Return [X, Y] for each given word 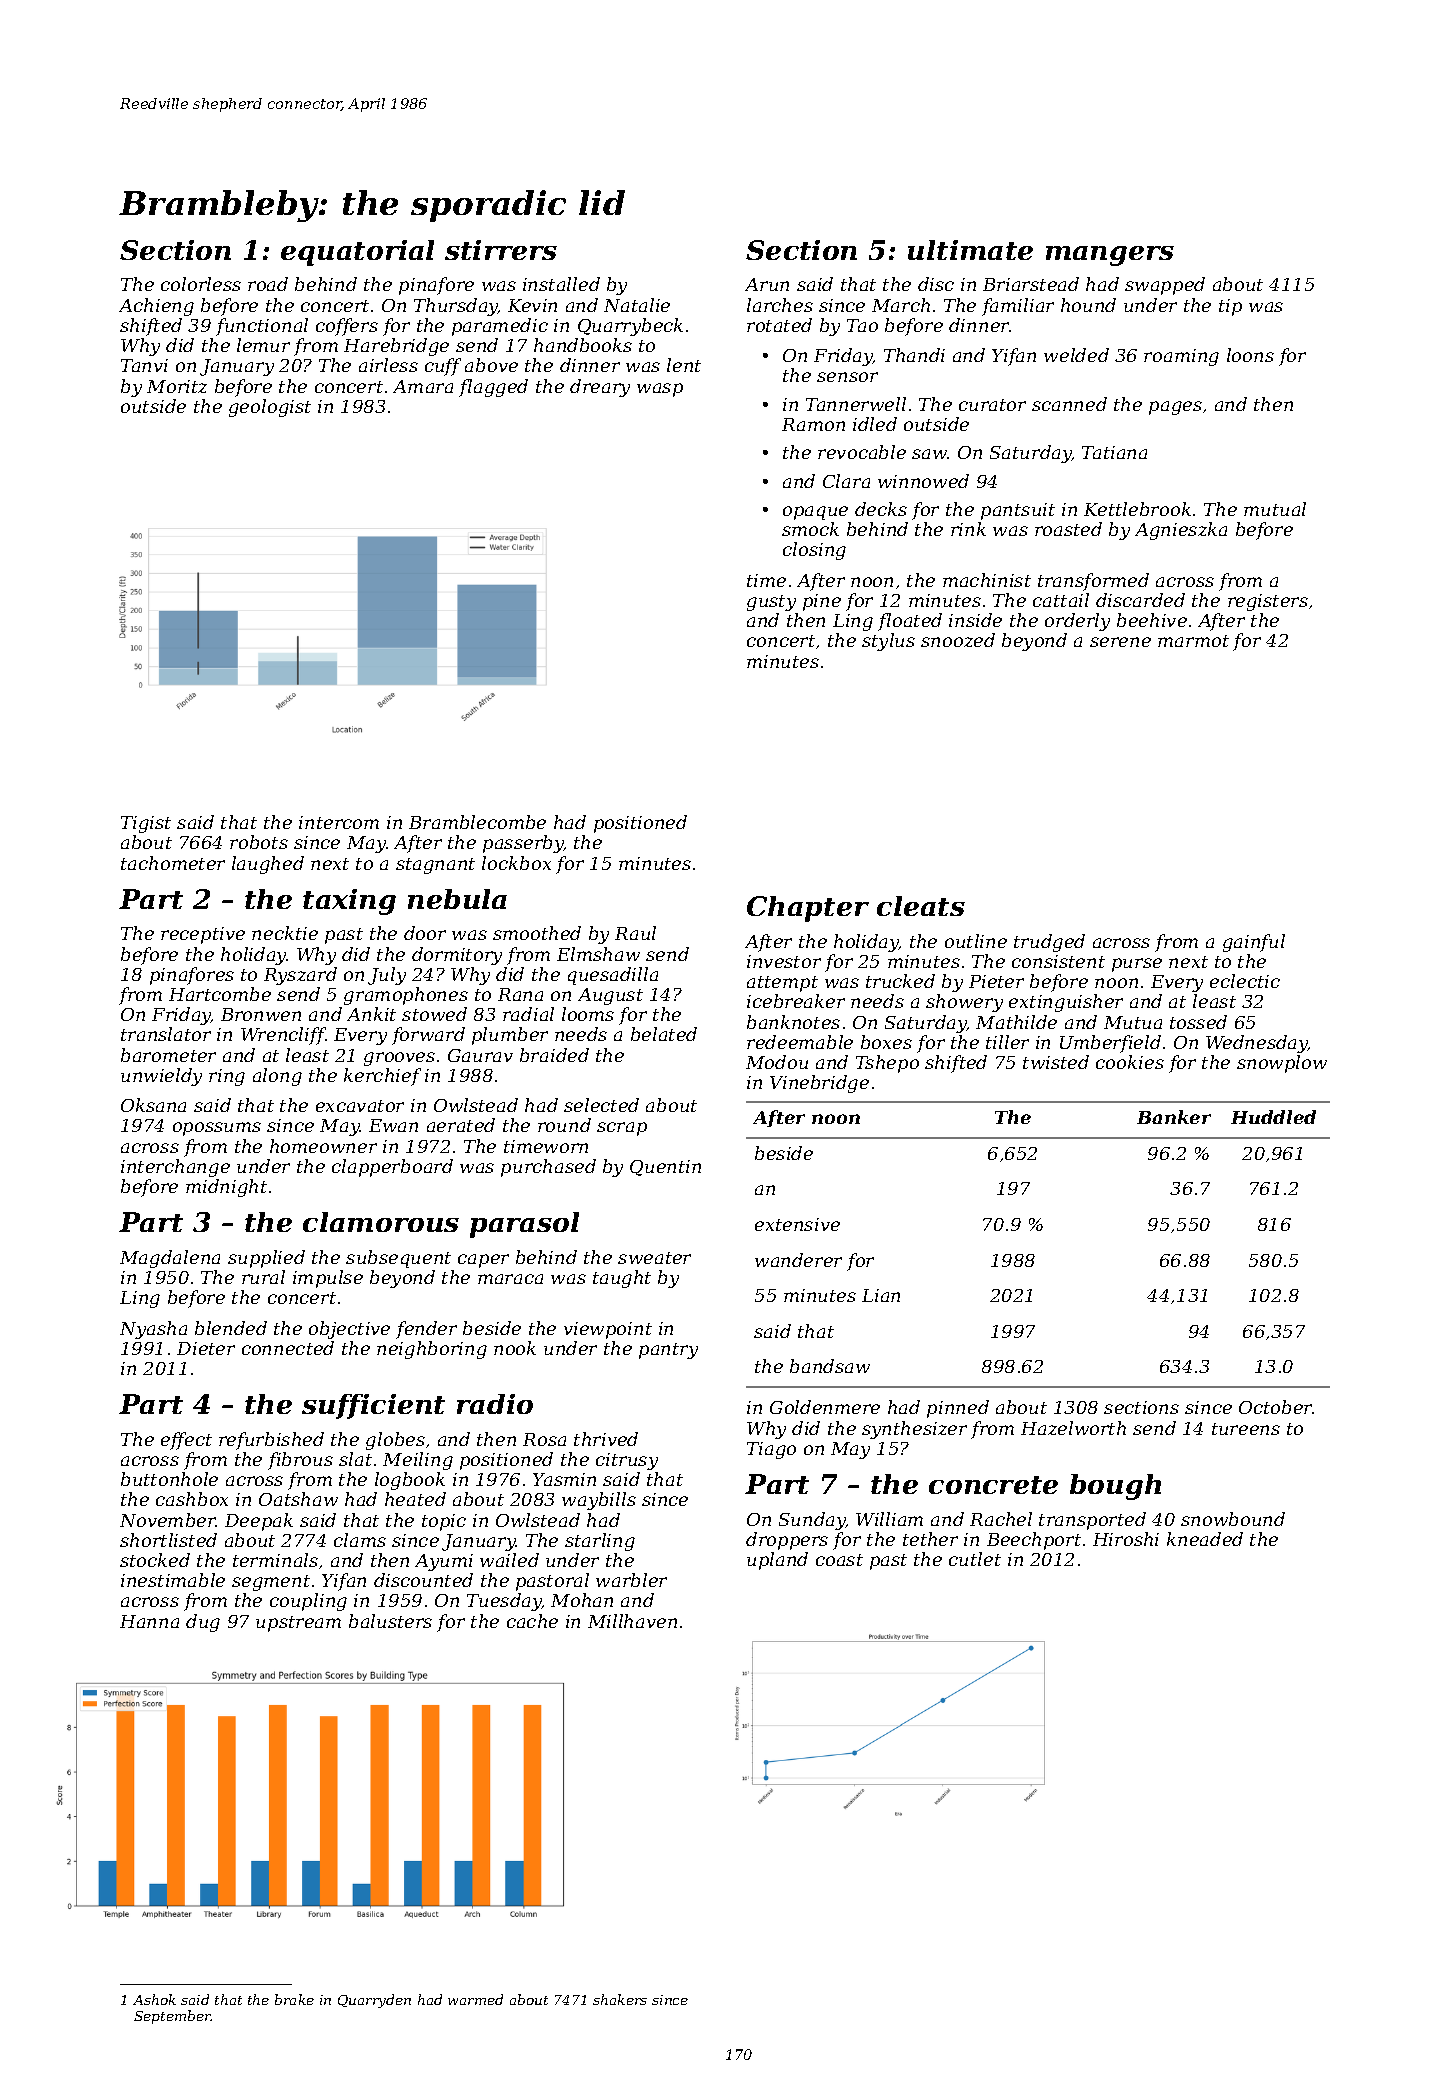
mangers [1110, 256]
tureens [1246, 1429]
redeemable [800, 1042]
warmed [475, 1999]
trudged [1049, 943]
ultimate [970, 250]
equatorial [357, 253]
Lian [881, 1295]
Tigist [146, 824]
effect [186, 1441]
